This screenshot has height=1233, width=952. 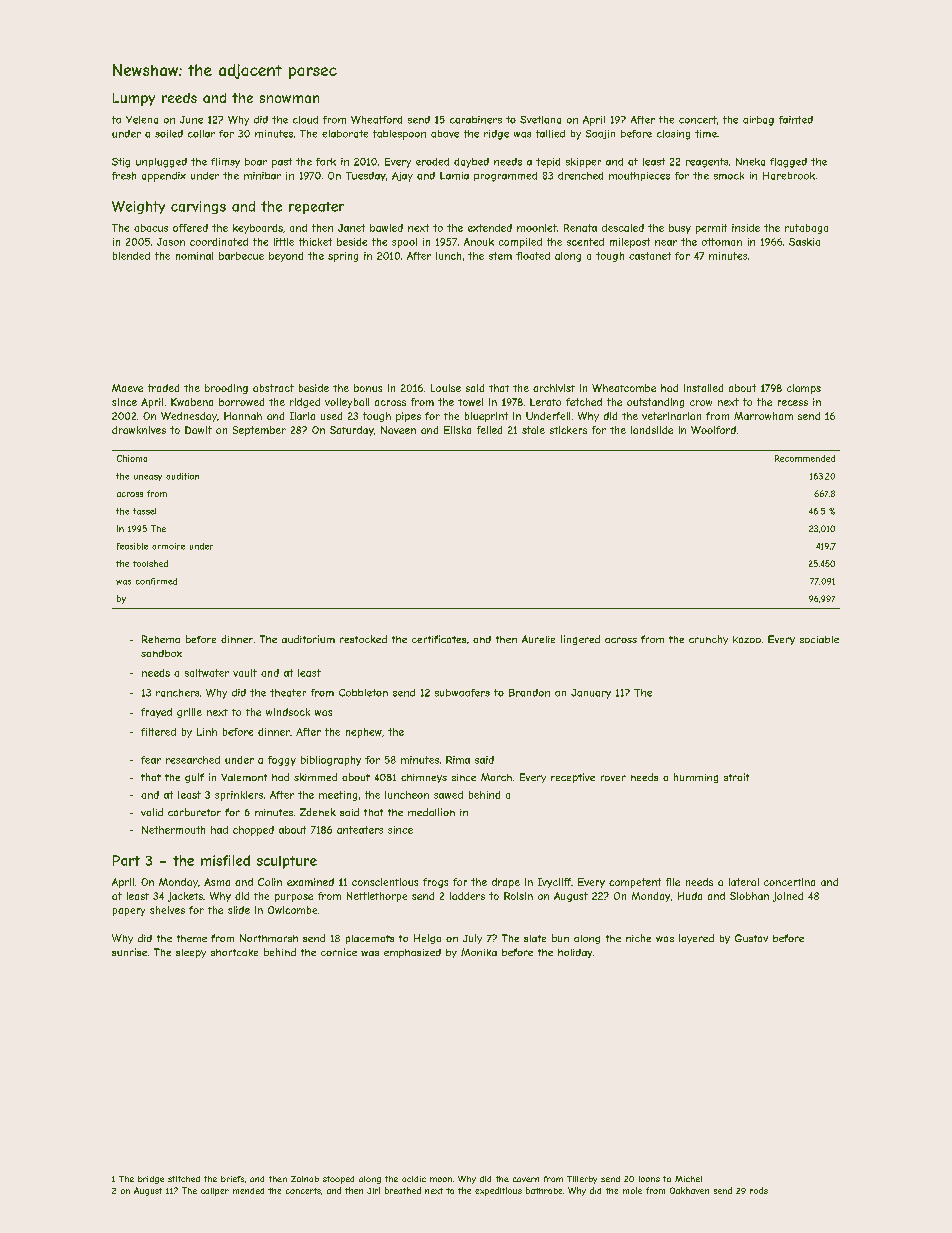 What do you see at coordinates (747, 639) in the screenshot?
I see `kazoo` at bounding box center [747, 639].
